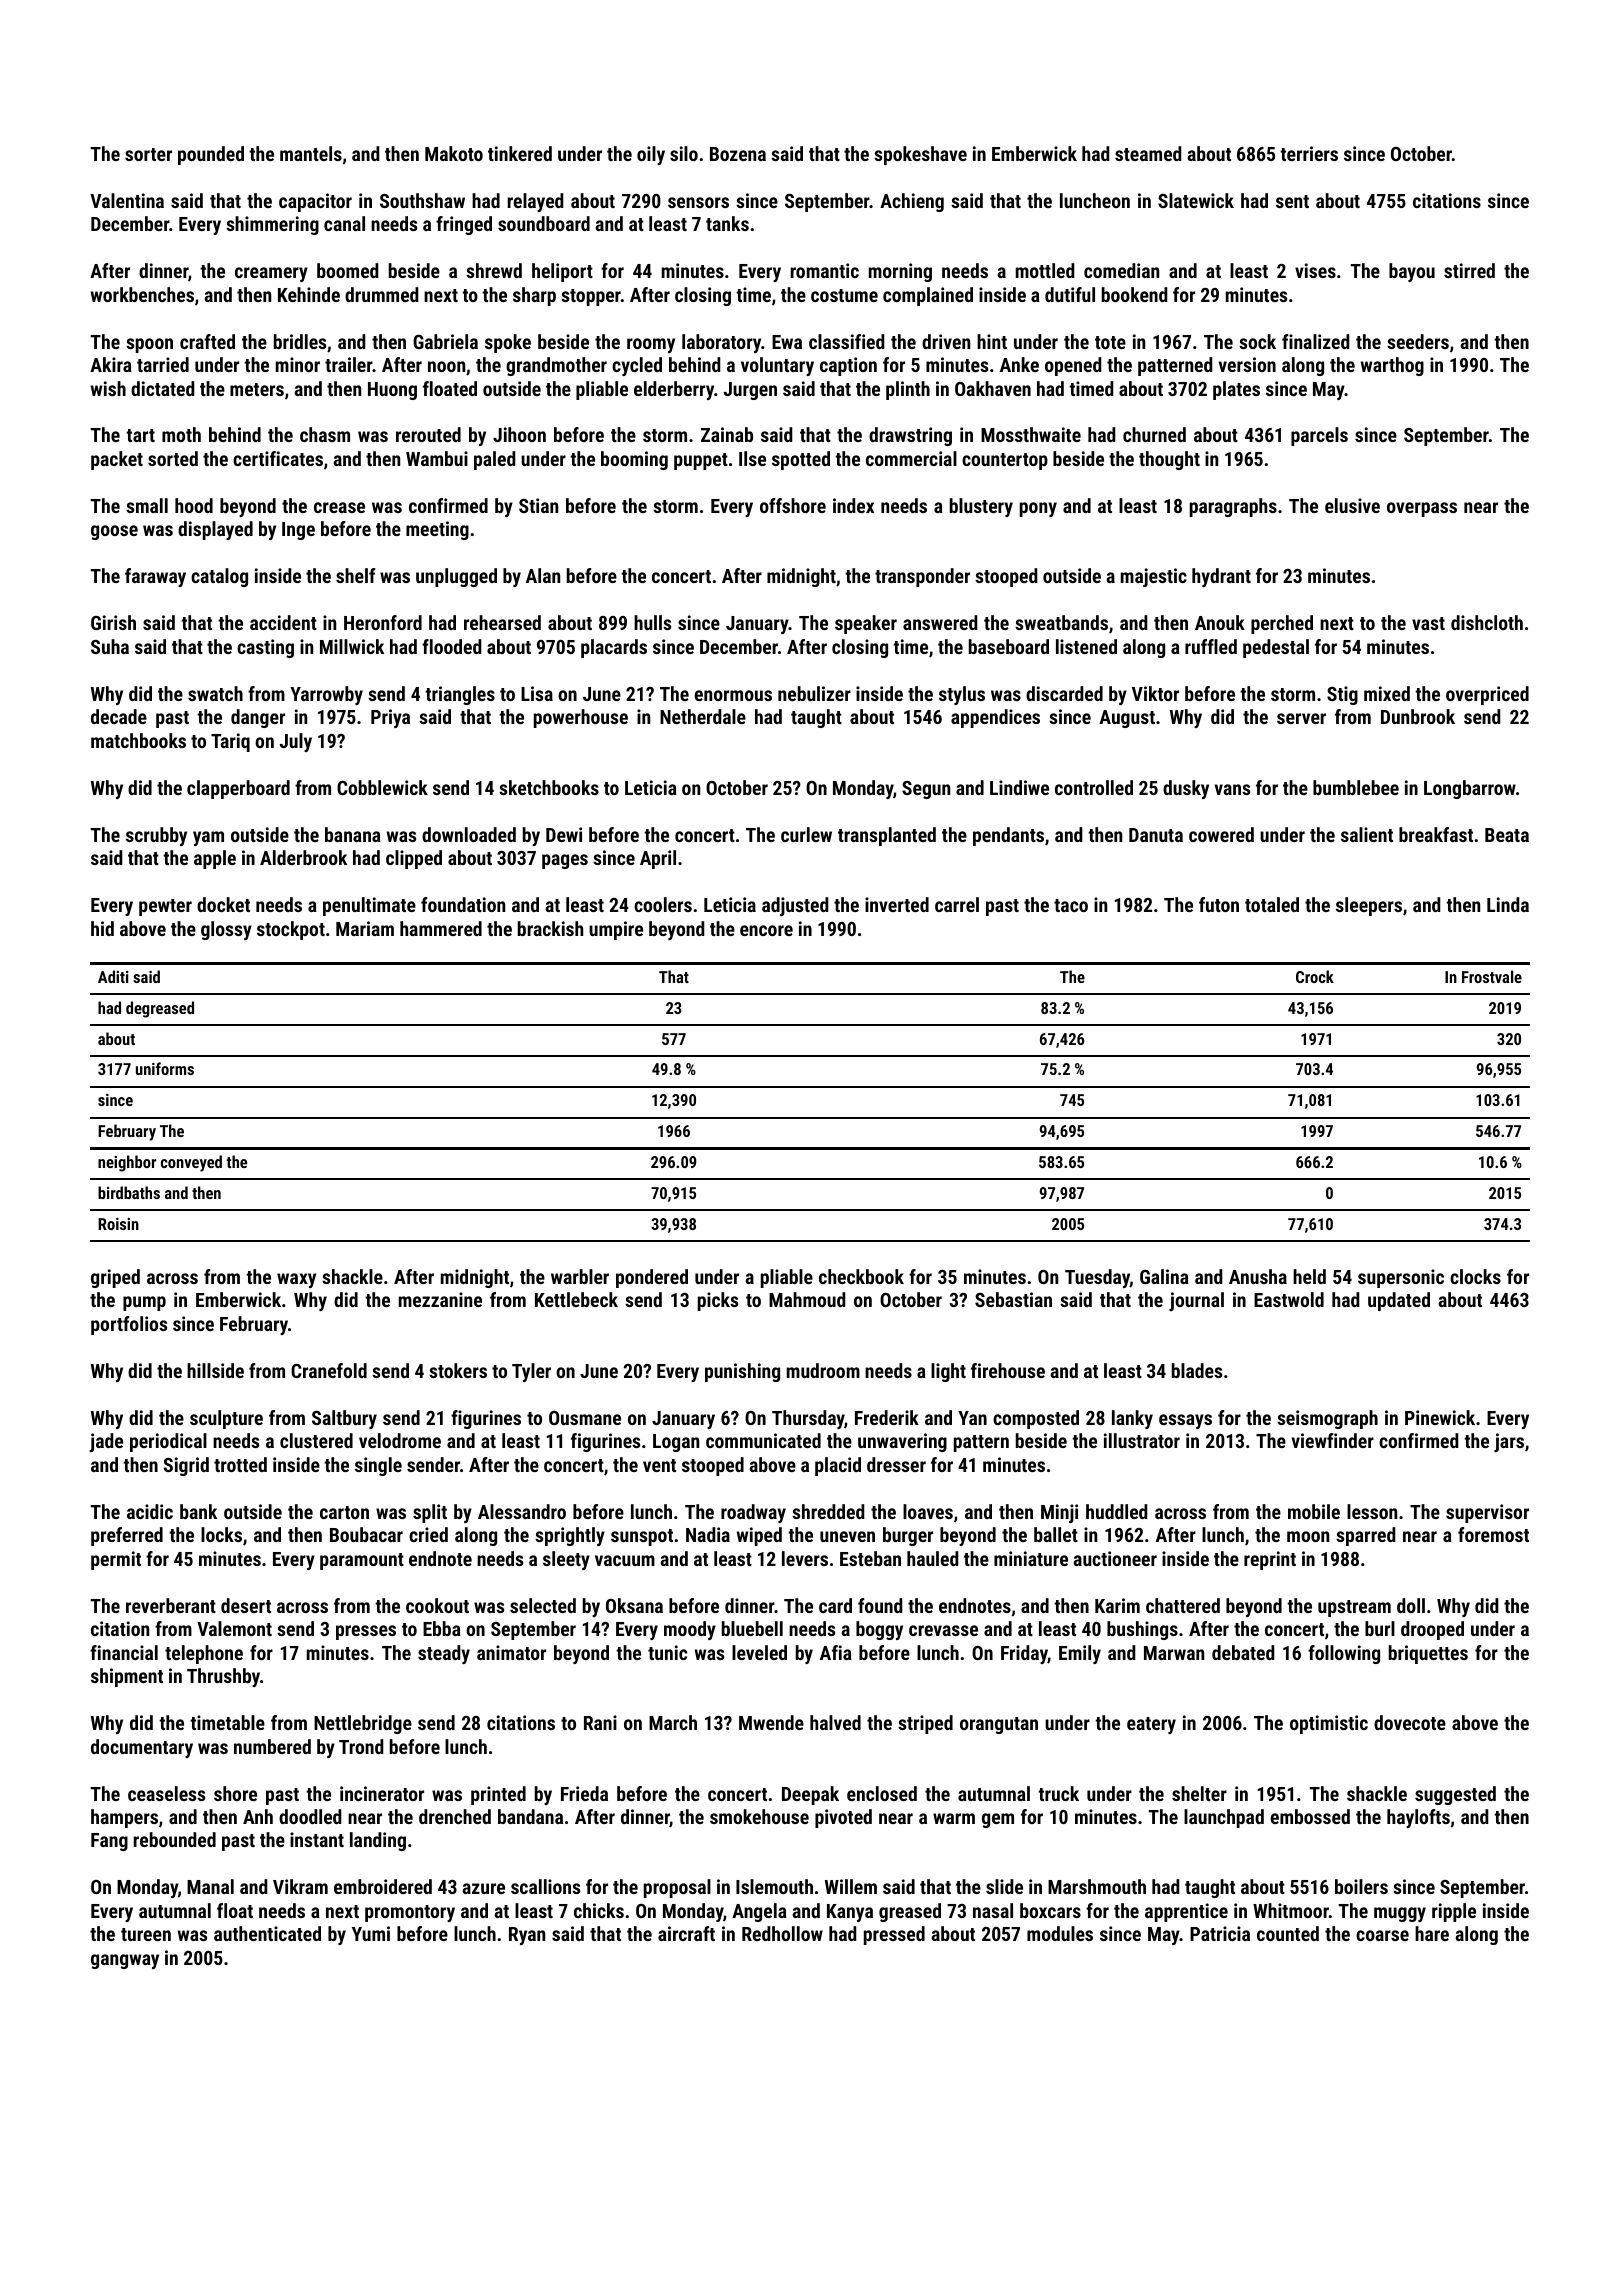 The width and height of the image is (1620, 2292). I want to click on sensors, so click(698, 202).
